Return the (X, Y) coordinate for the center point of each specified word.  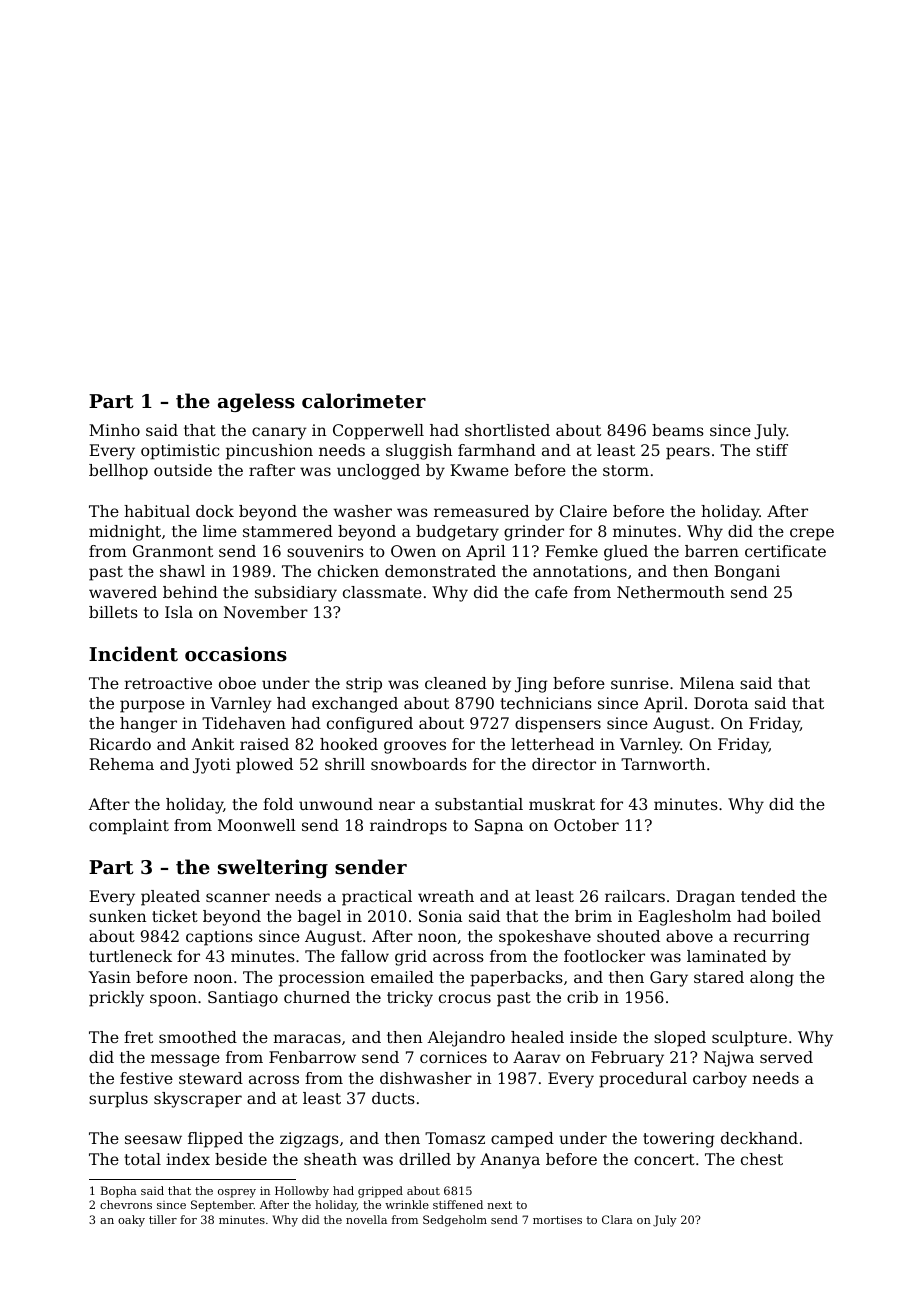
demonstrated (440, 571)
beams (678, 430)
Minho (114, 430)
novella (366, 1219)
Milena (707, 683)
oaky (131, 1221)
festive (146, 1078)
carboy (720, 1080)
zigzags (309, 1140)
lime (220, 531)
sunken (117, 916)
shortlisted (507, 430)
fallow (365, 956)
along (772, 979)
